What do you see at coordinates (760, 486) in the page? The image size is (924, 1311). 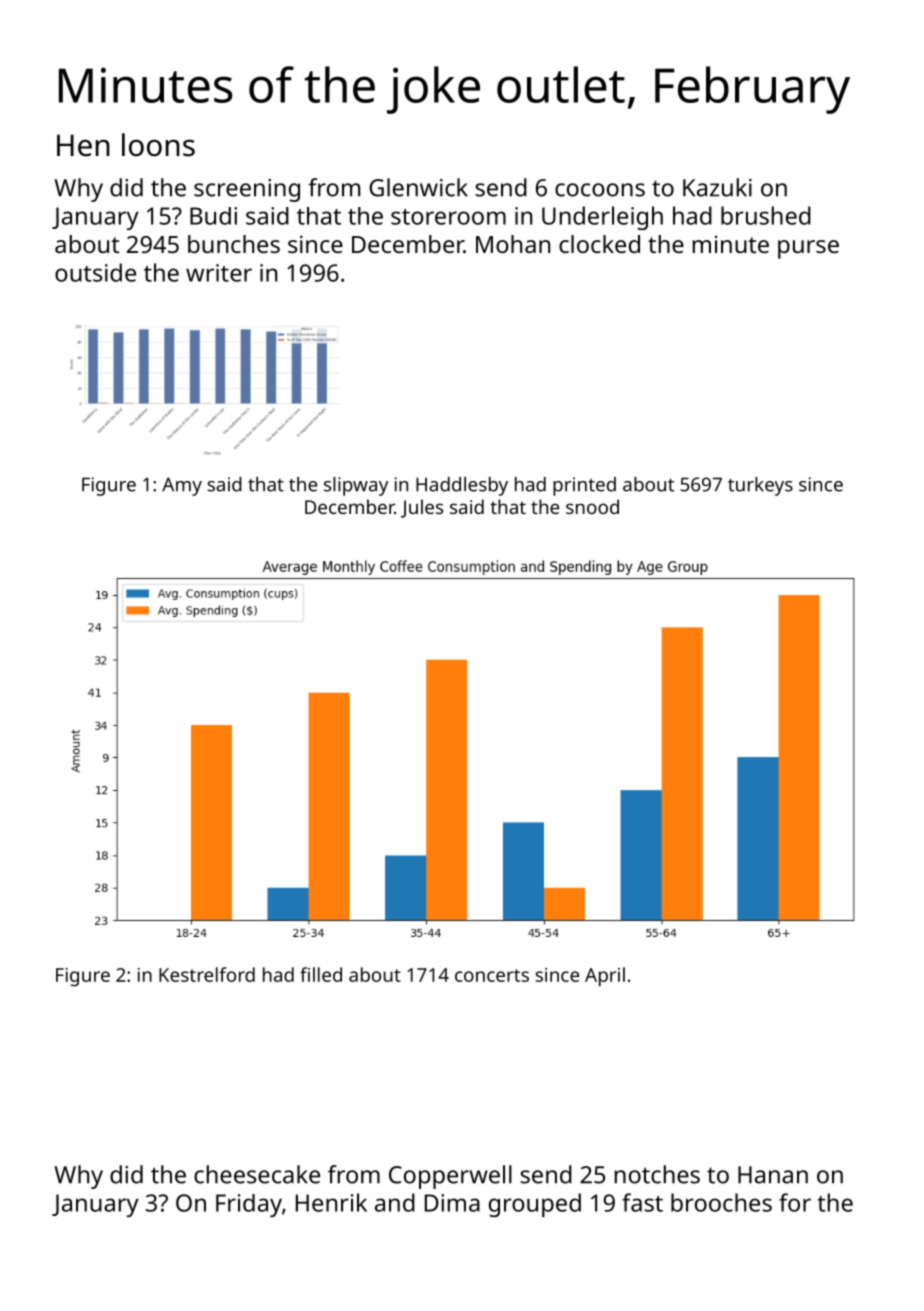 I see `turkeys` at bounding box center [760, 486].
